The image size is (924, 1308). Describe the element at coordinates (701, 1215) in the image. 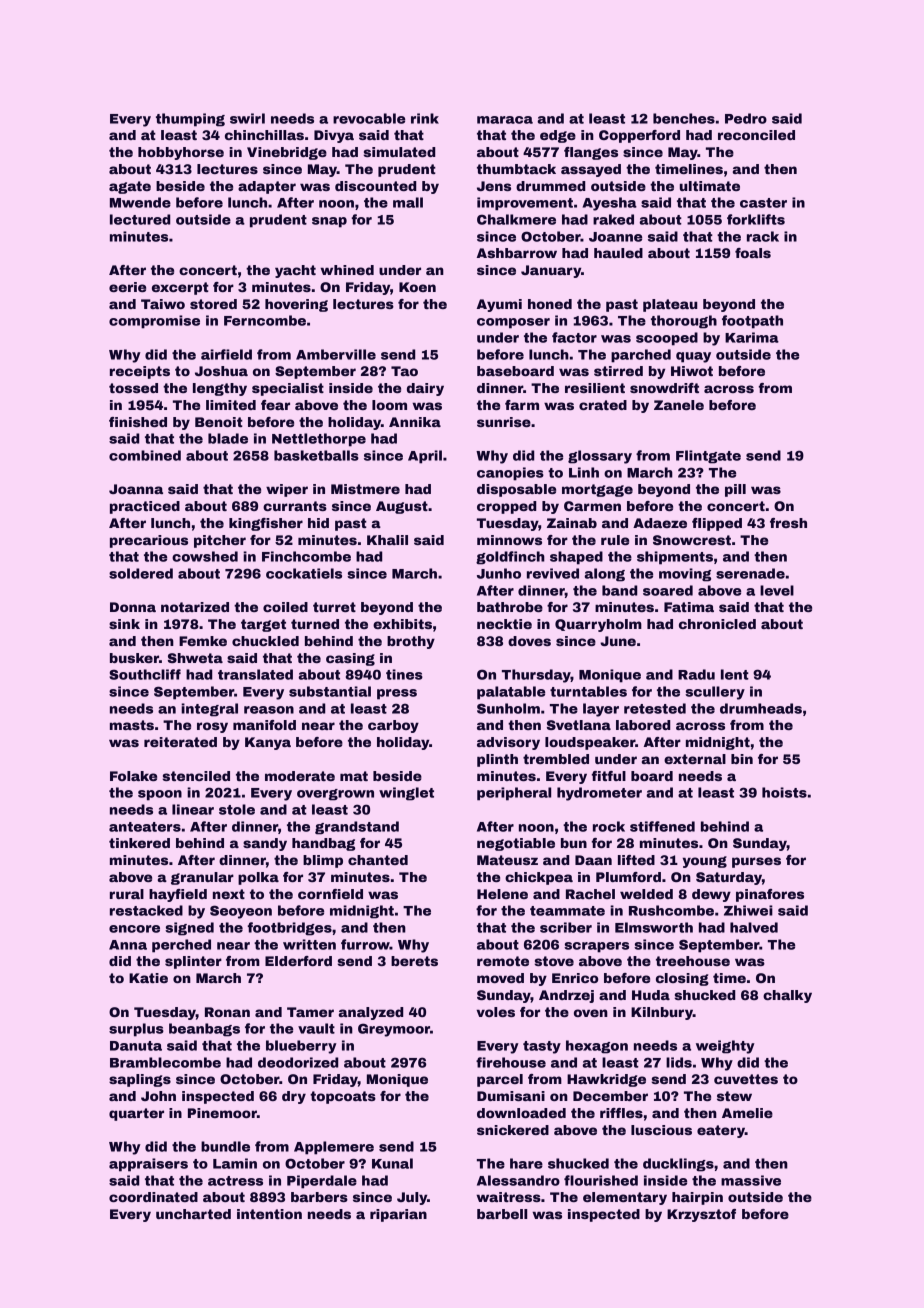

I see `Krzysztof` at that location.
